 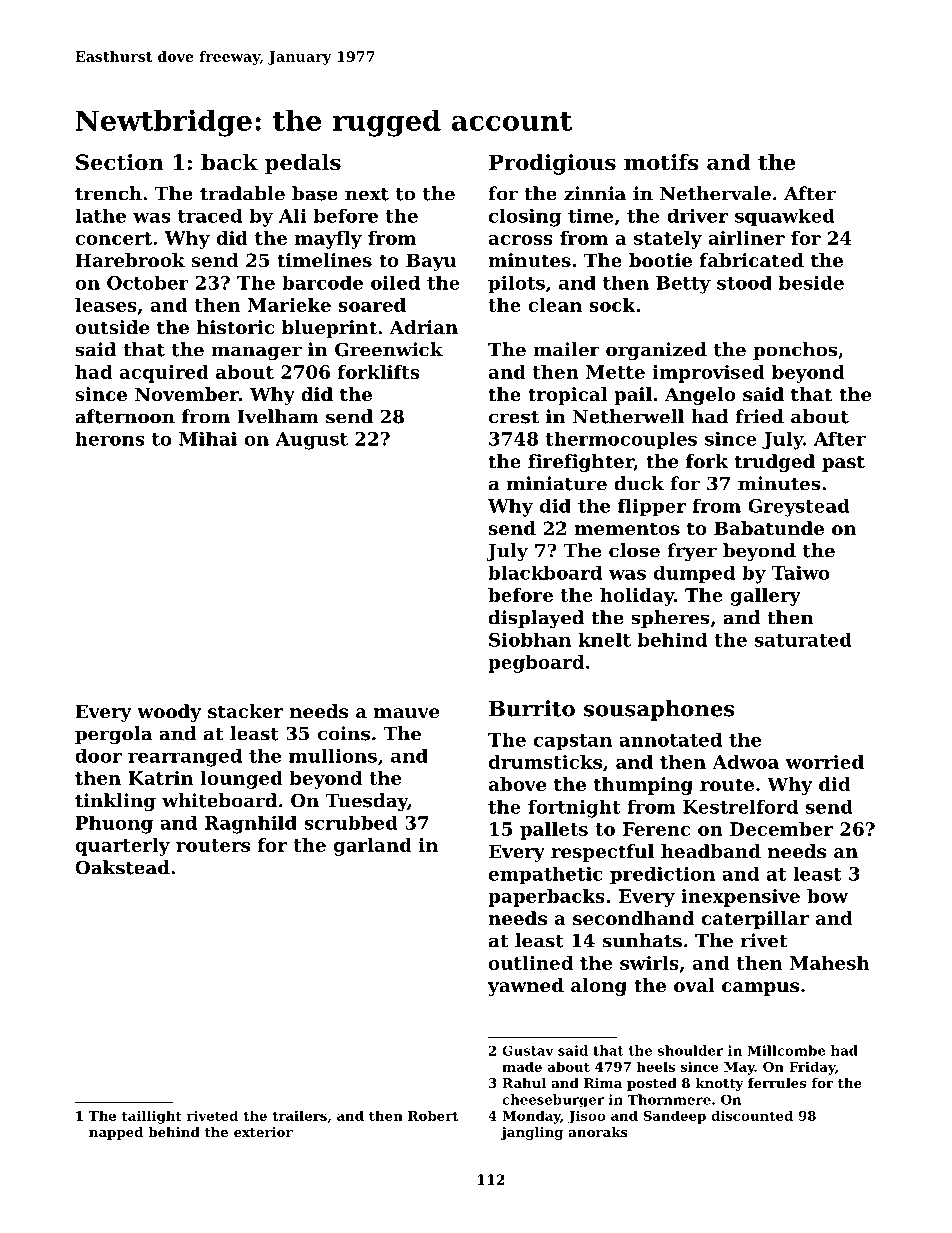 What do you see at coordinates (827, 896) in the page?
I see `bow` at bounding box center [827, 896].
